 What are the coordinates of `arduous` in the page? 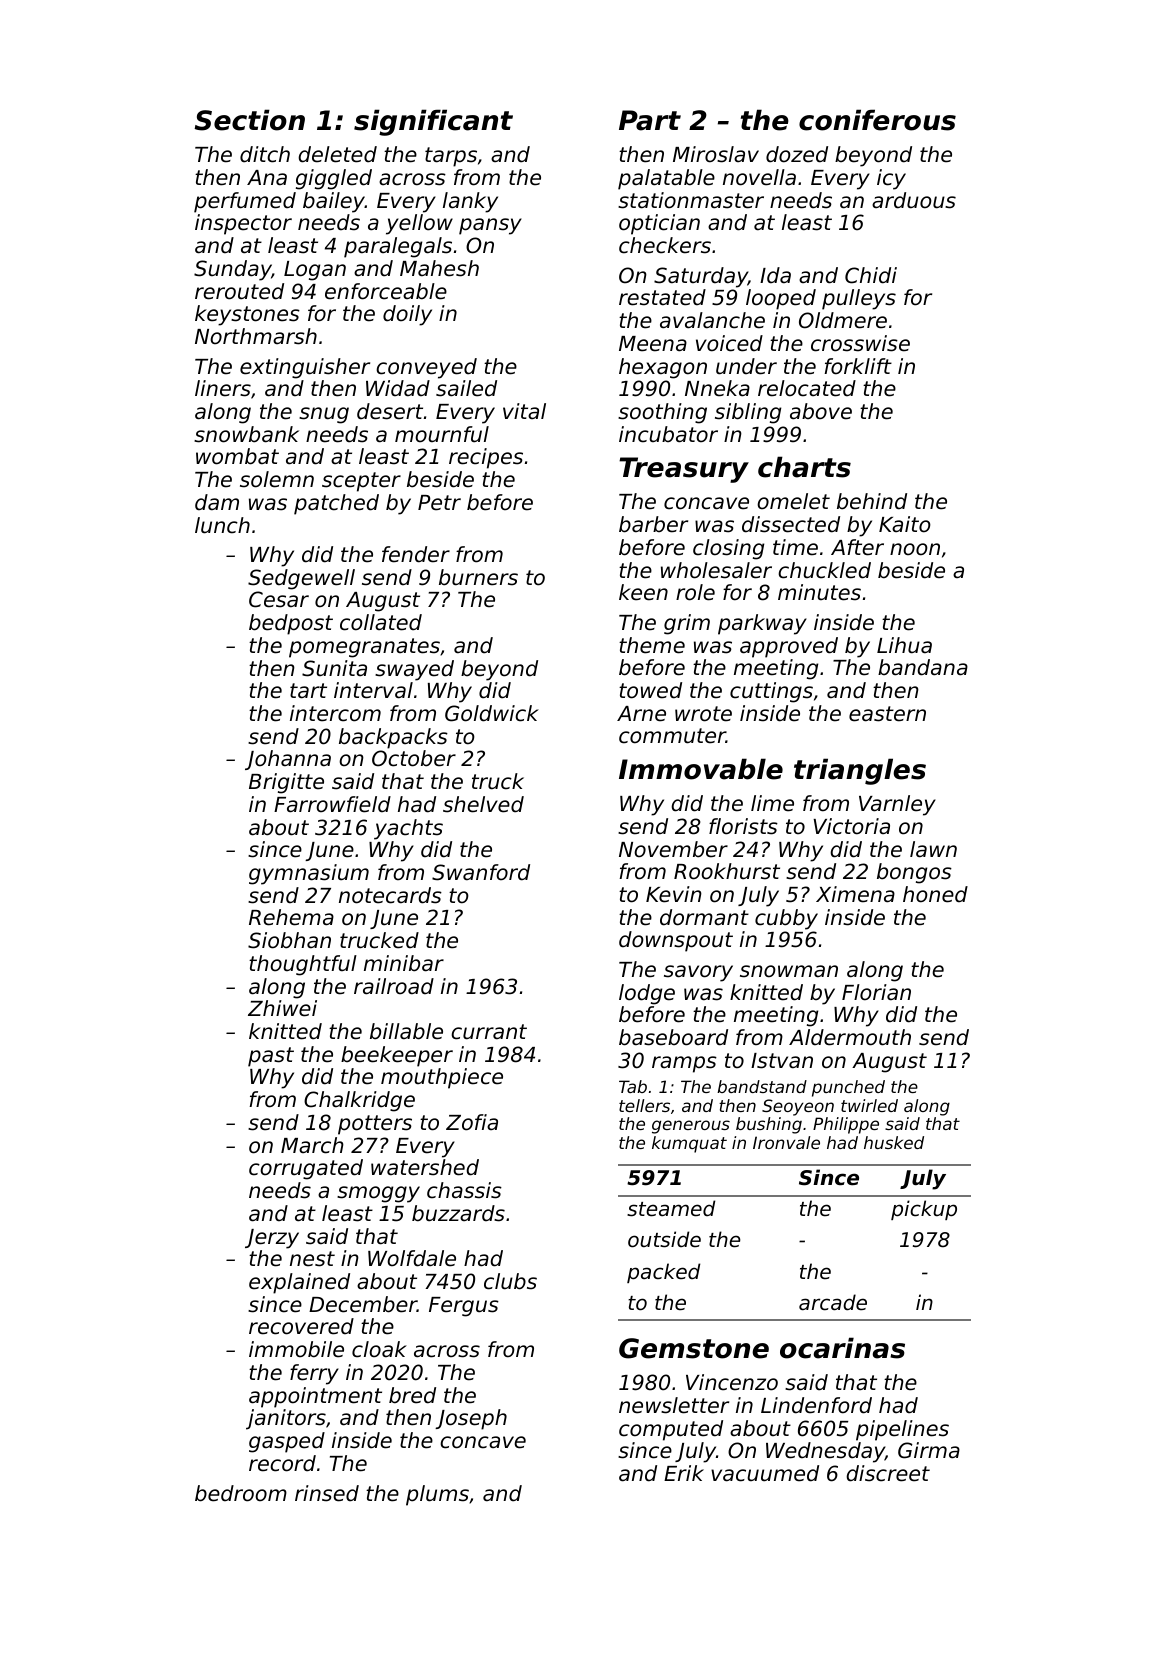 It's located at (914, 200).
